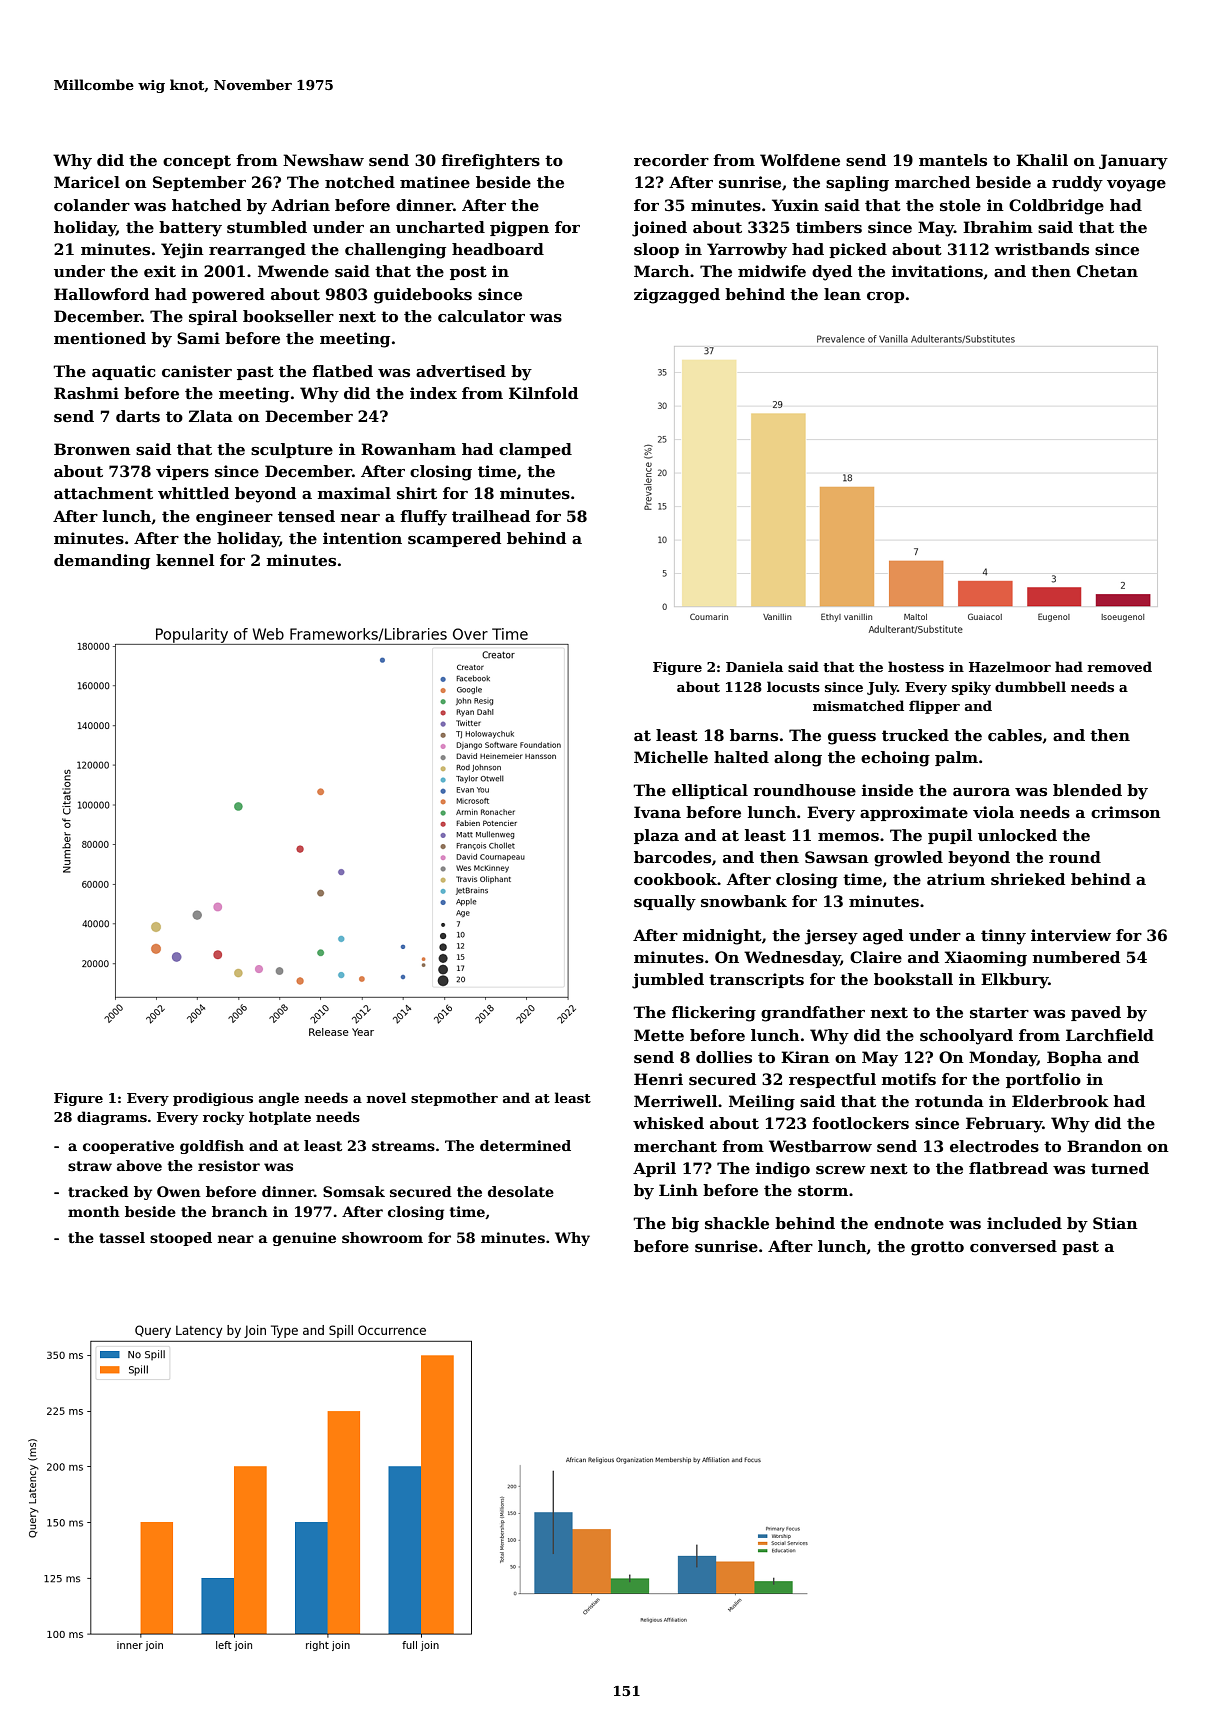 This page has height=1732, width=1225. I want to click on firefighters, so click(490, 162).
